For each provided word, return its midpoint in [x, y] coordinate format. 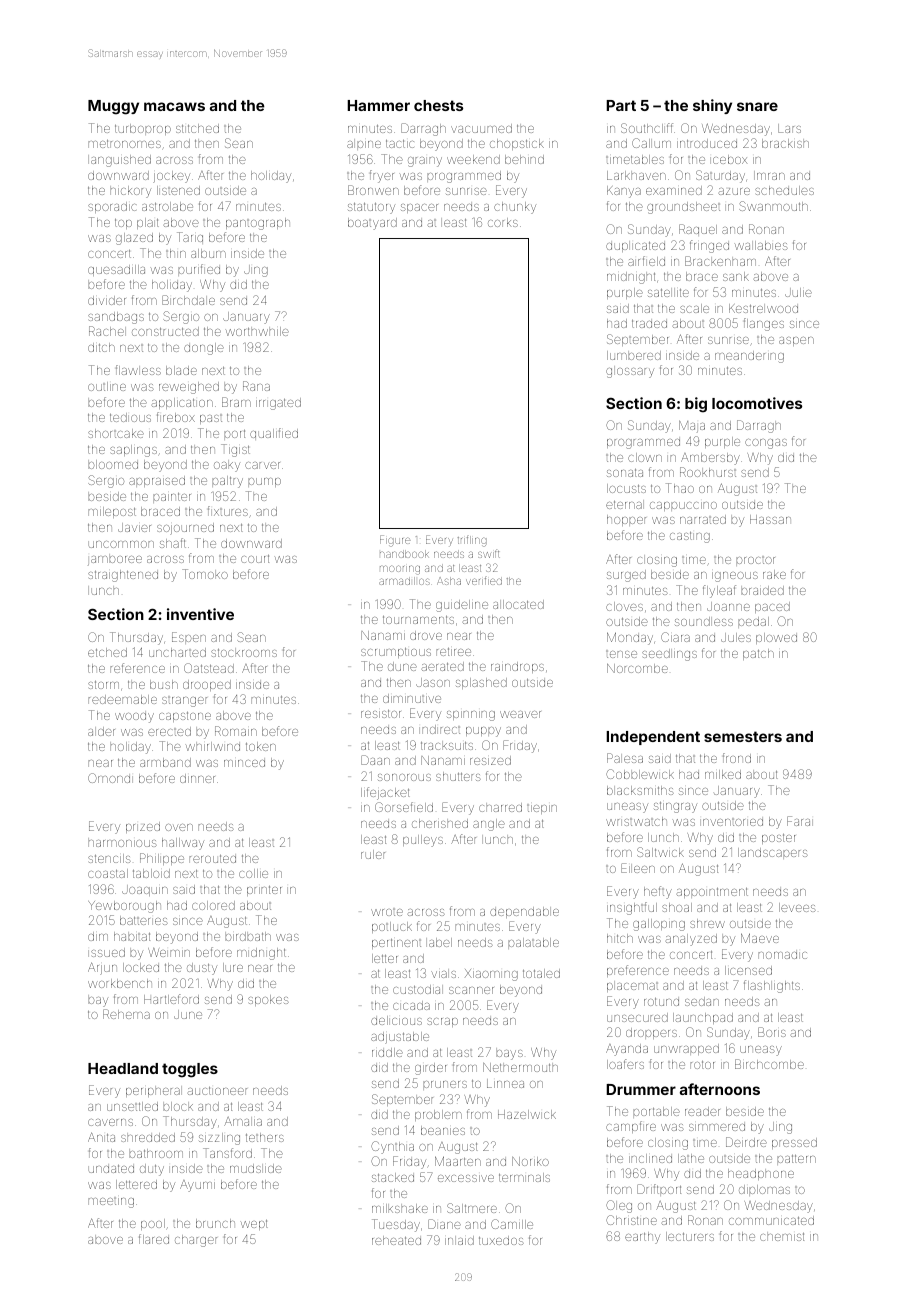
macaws [174, 106]
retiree [453, 652]
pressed [794, 1143]
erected [169, 731]
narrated [703, 519]
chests [438, 105]
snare [757, 106]
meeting [111, 1202]
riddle [387, 1052]
